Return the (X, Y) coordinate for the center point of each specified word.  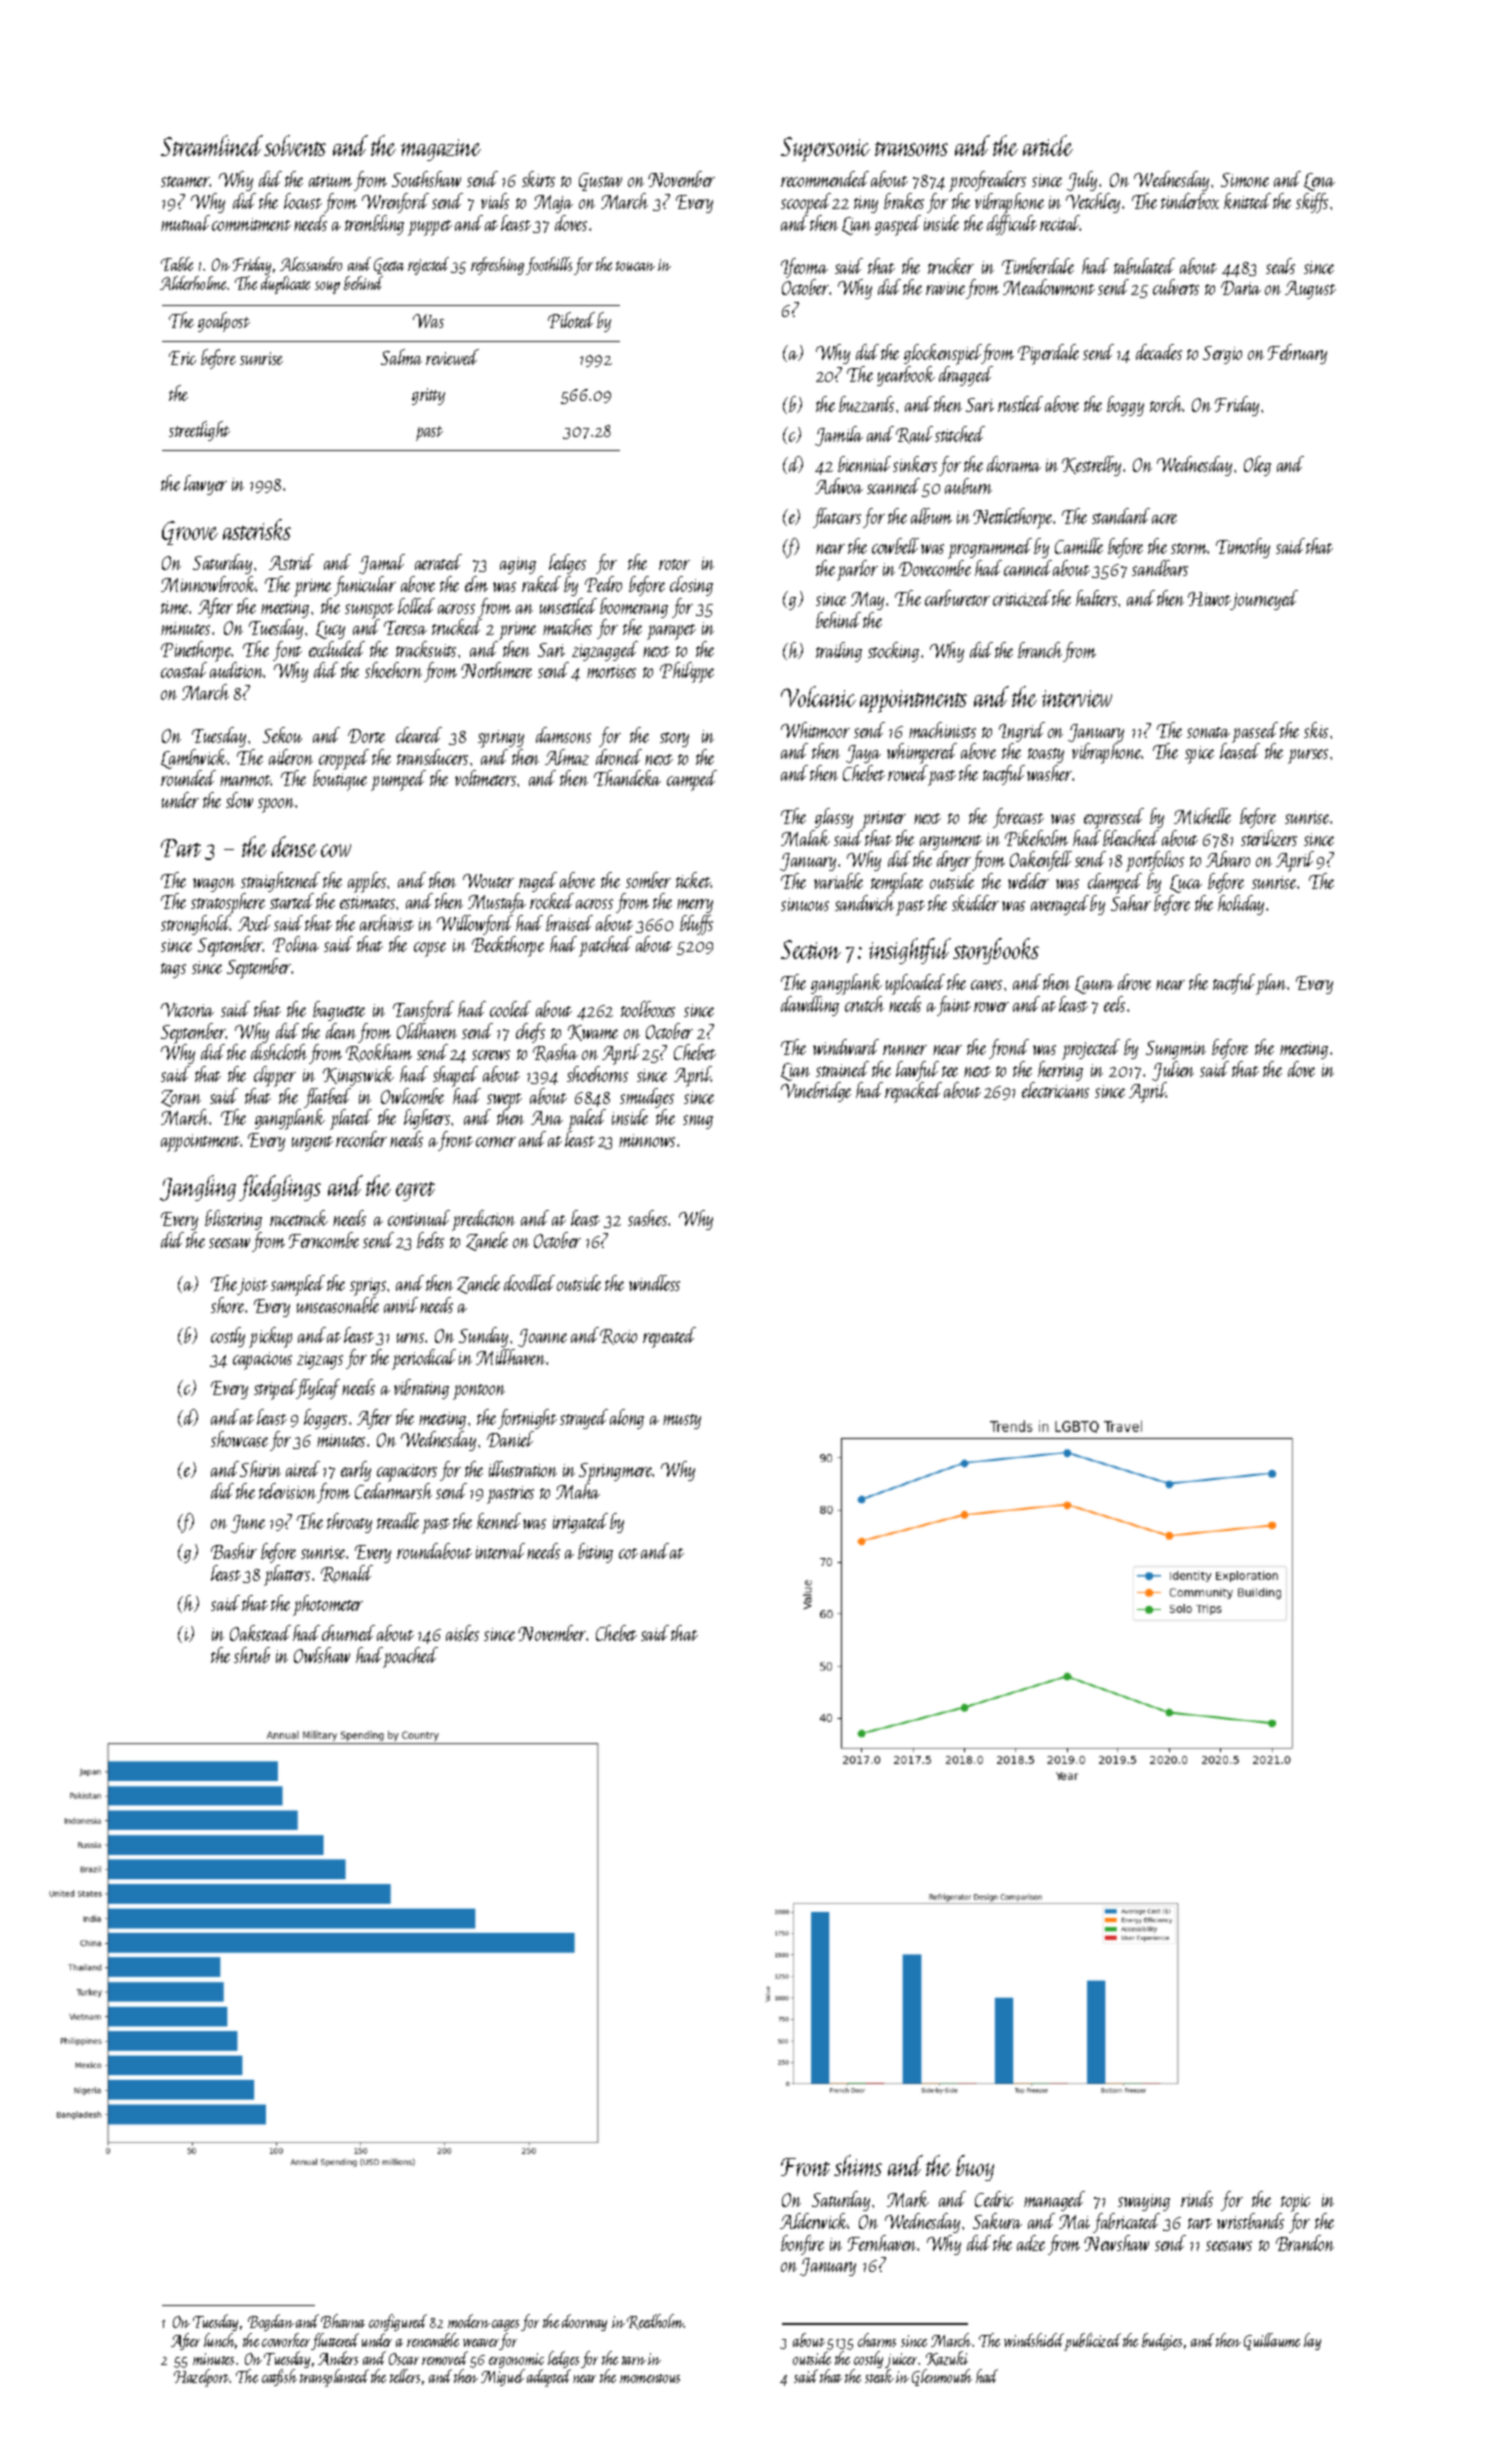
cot (628, 1553)
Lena (1319, 182)
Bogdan (271, 2322)
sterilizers (1269, 838)
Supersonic (825, 149)
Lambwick (194, 759)
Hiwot (1209, 601)
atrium (330, 180)
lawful (917, 1071)
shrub (252, 1655)
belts (430, 1240)
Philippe (687, 672)
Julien (1173, 1071)
